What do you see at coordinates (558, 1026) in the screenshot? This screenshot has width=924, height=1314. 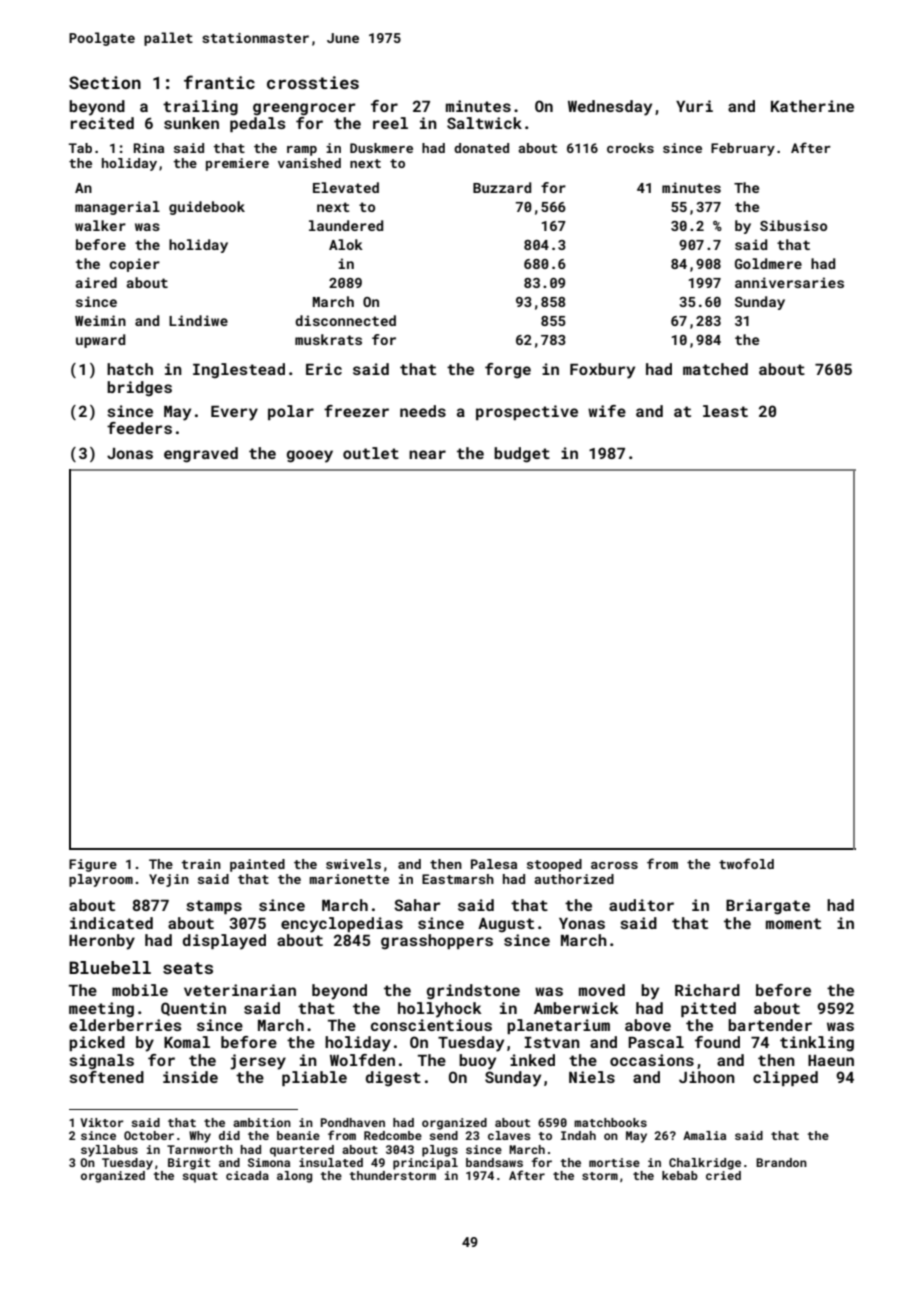 I see `planetarium` at bounding box center [558, 1026].
